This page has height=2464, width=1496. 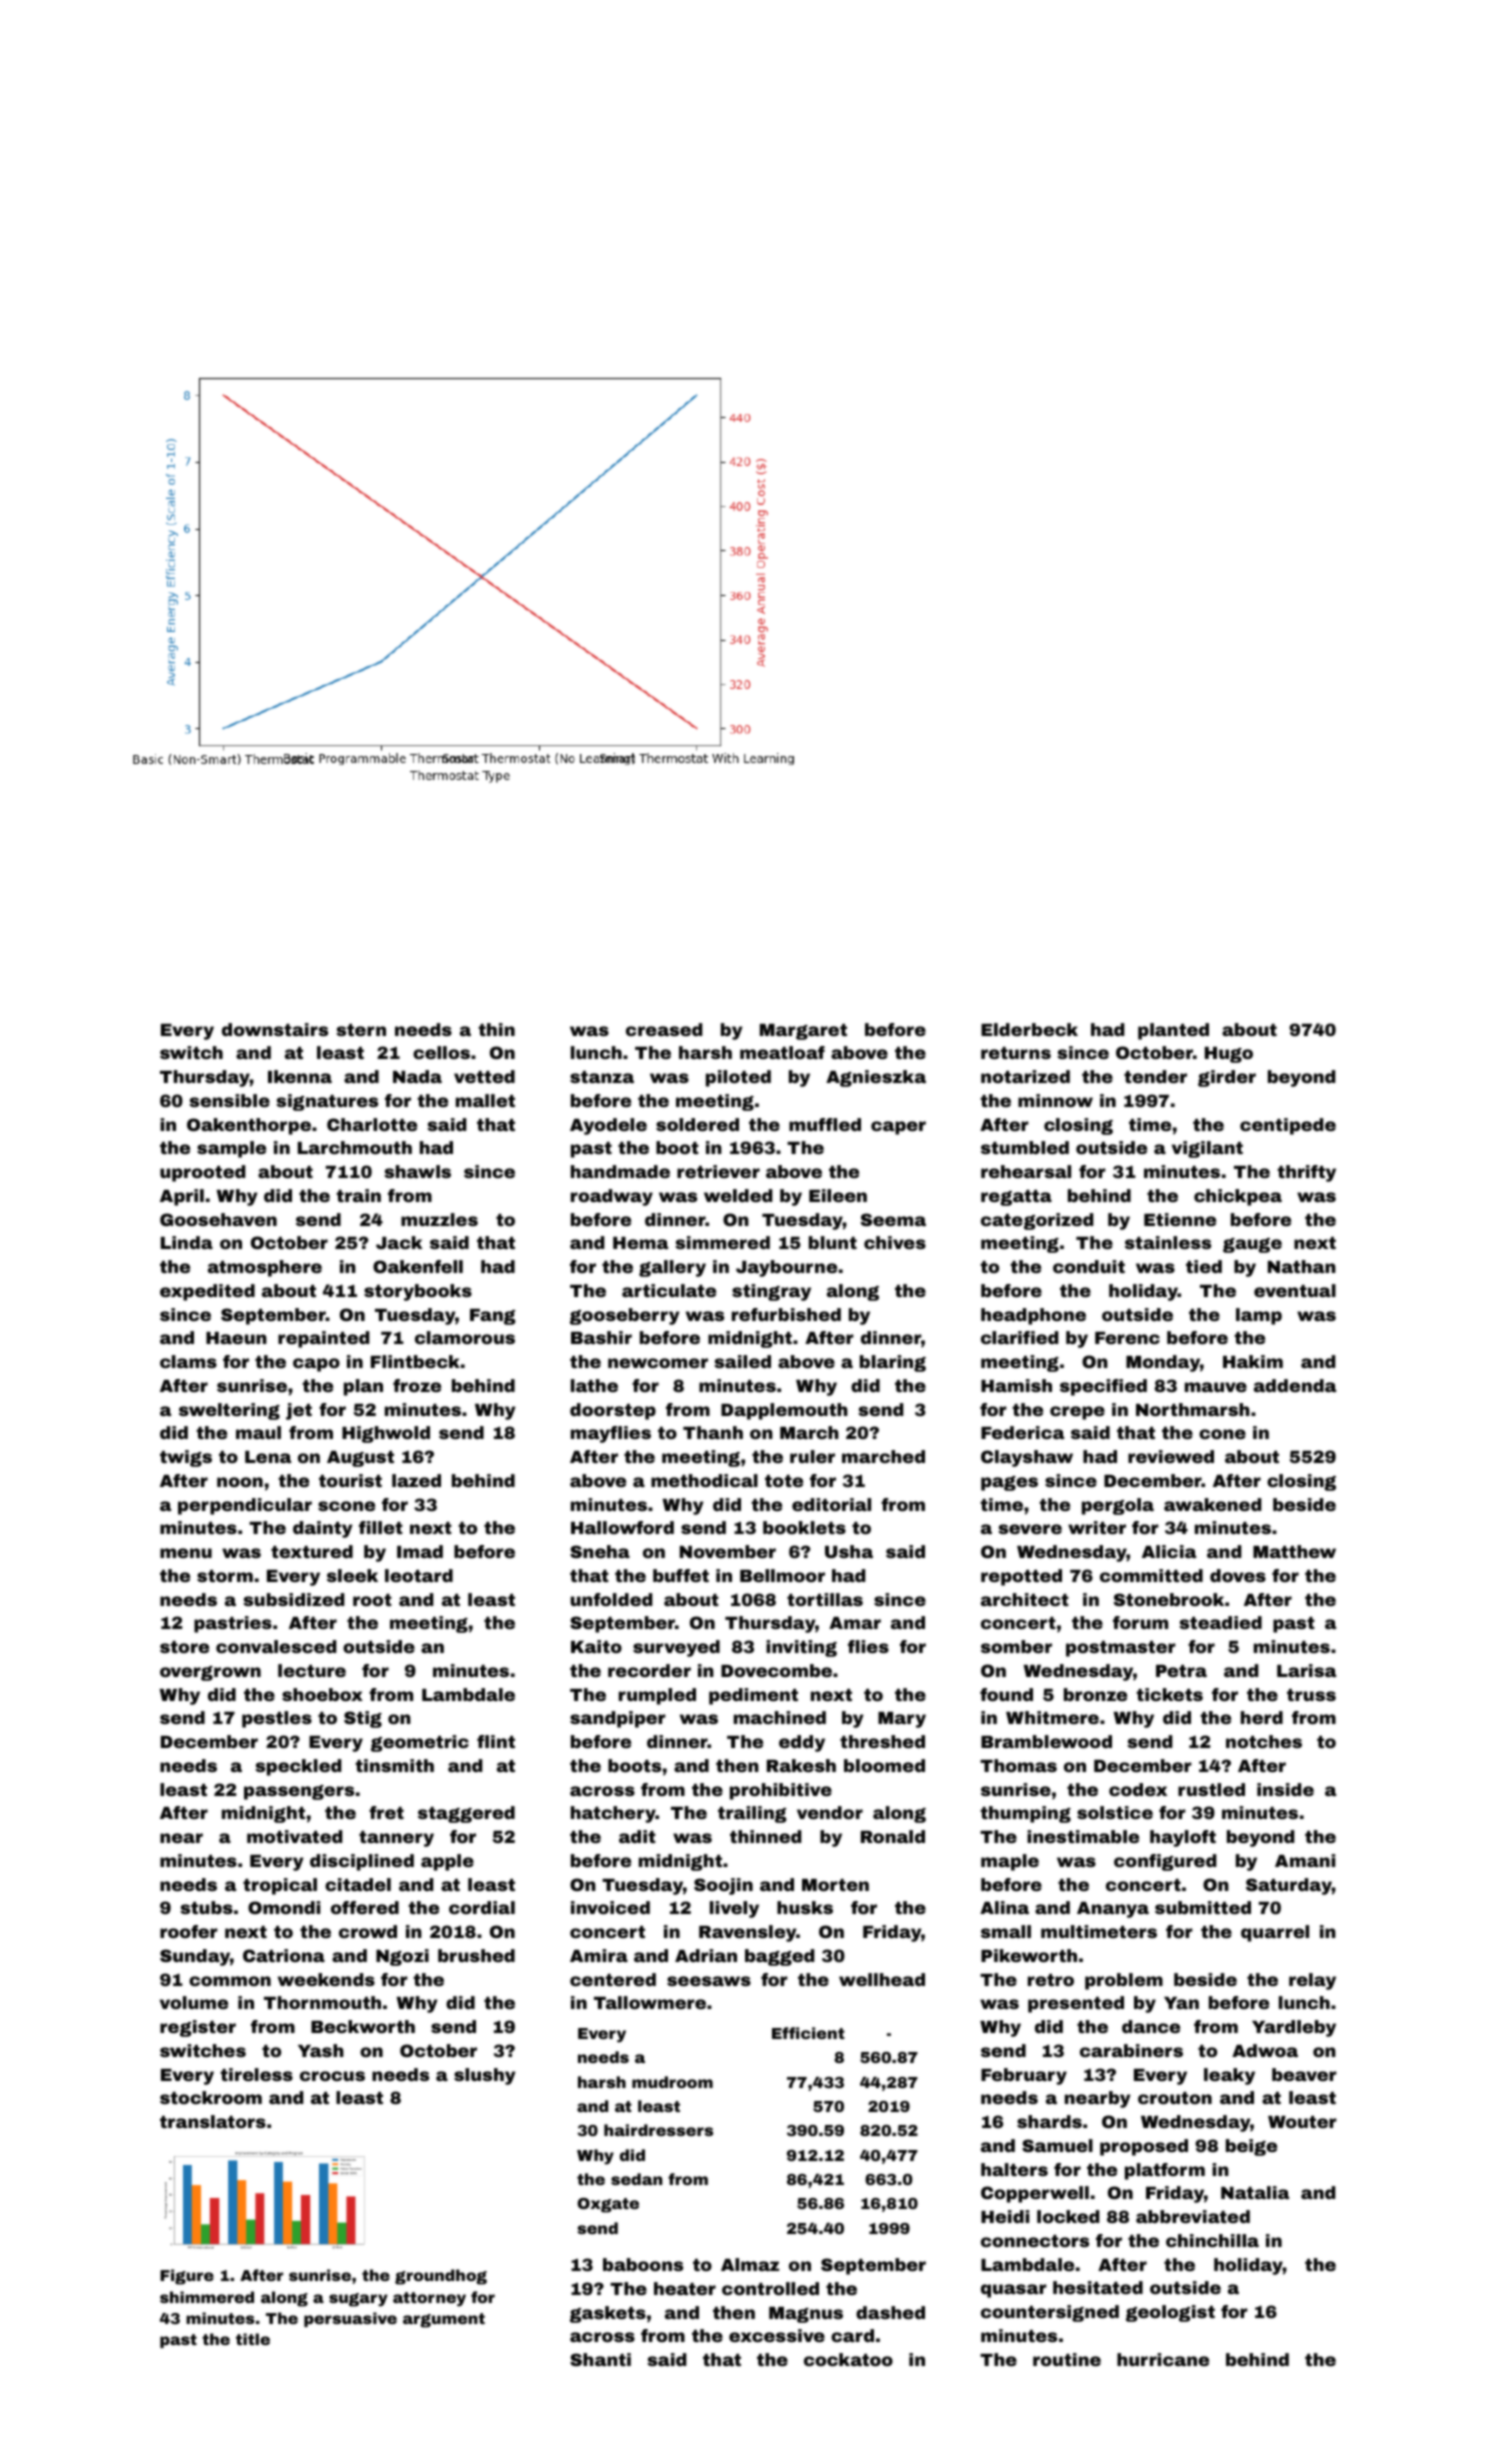 I want to click on cordial, so click(x=482, y=1907).
